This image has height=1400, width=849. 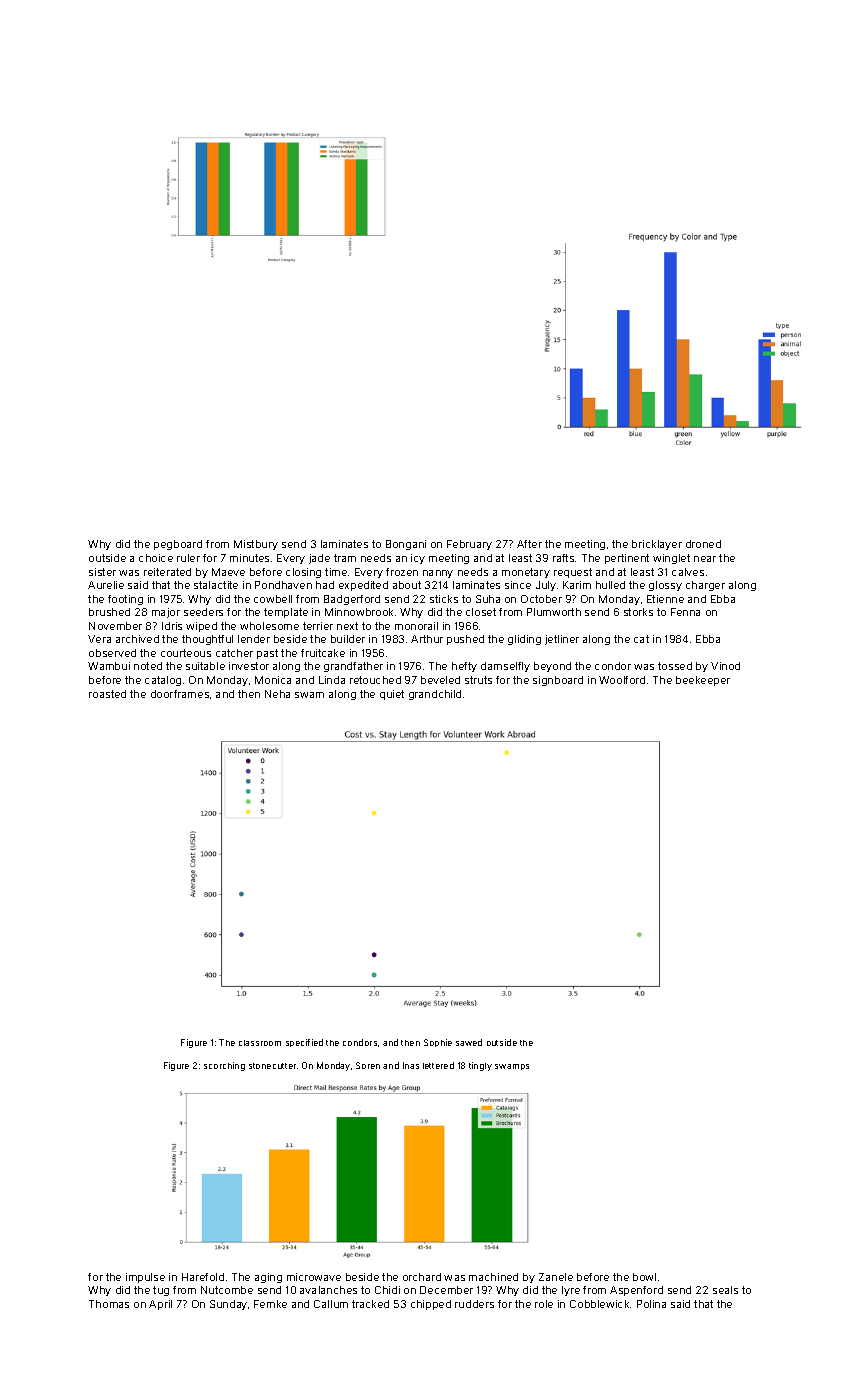 I want to click on lettered, so click(x=438, y=1065).
